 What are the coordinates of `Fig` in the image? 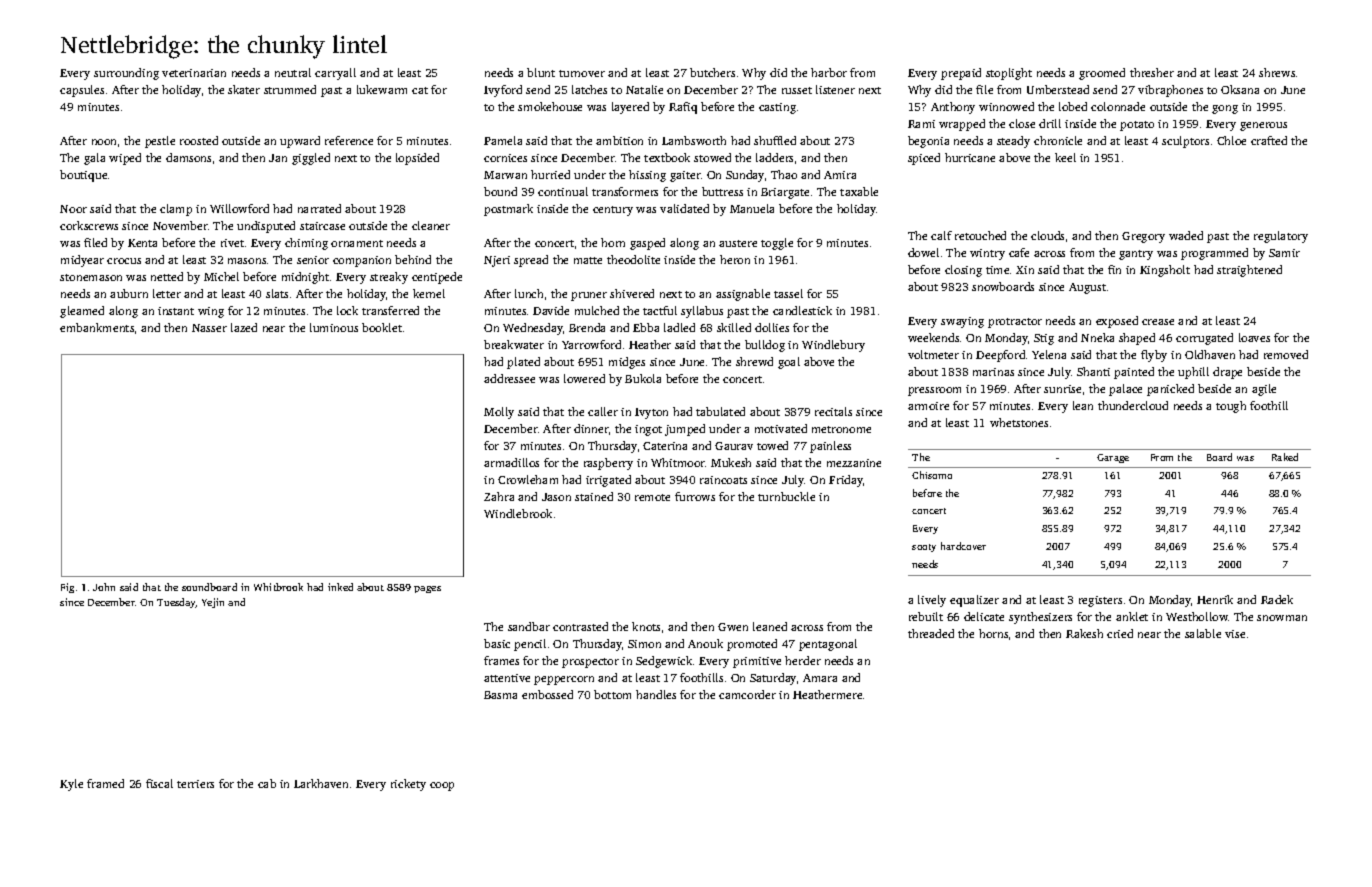 It's located at (67, 588).
